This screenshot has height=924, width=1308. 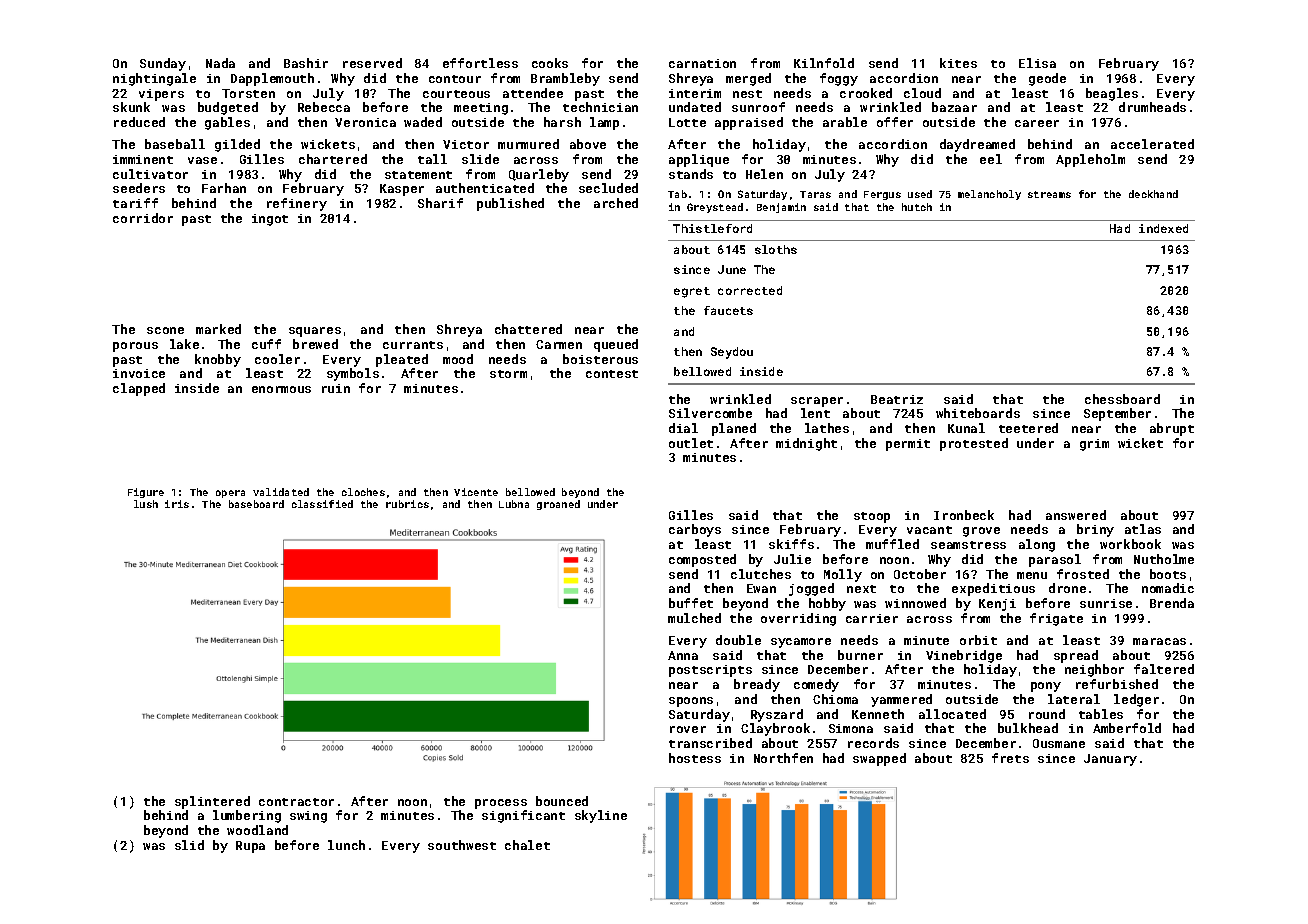 I want to click on tall, so click(x=432, y=159).
